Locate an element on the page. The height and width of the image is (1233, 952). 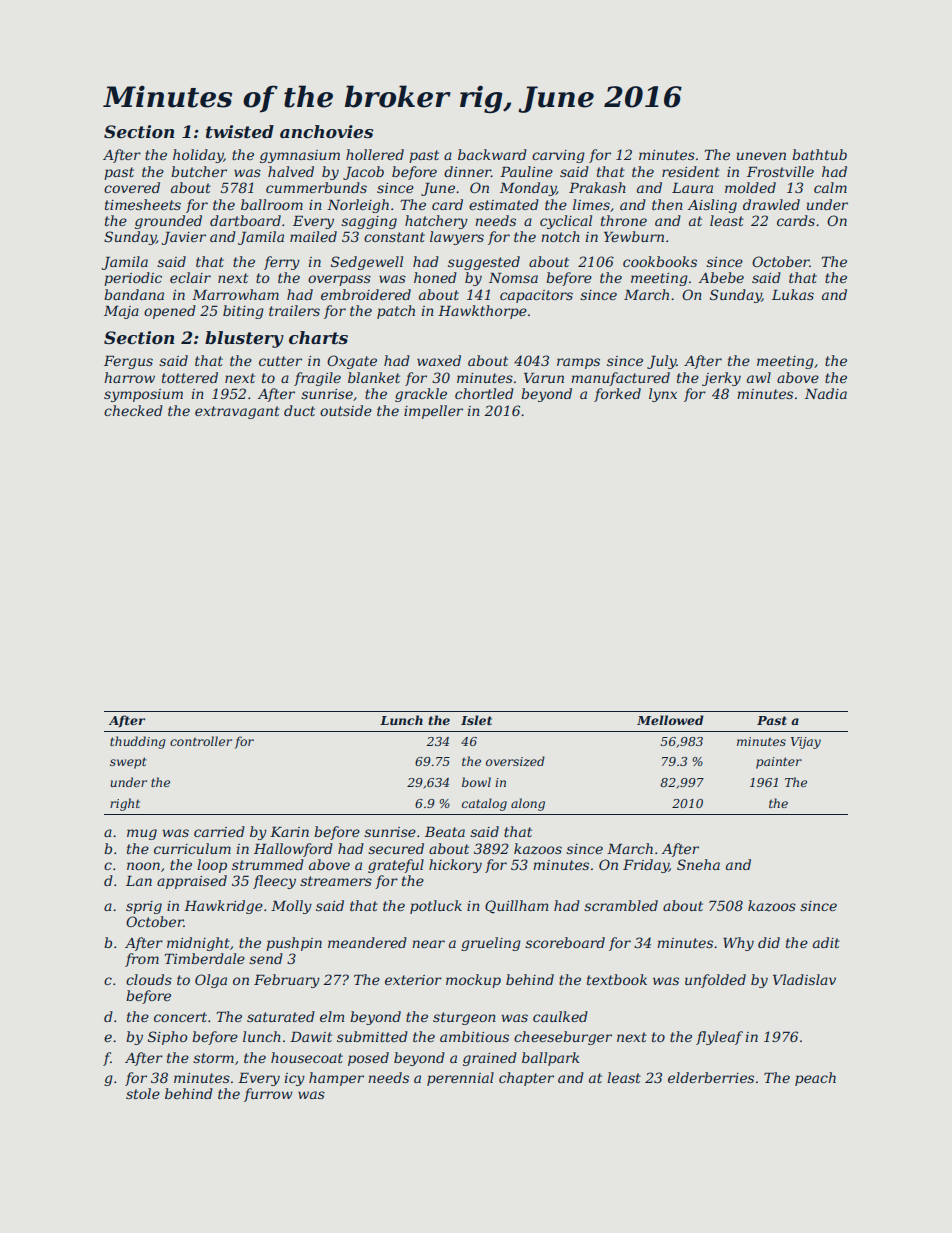
Islet is located at coordinates (476, 720).
